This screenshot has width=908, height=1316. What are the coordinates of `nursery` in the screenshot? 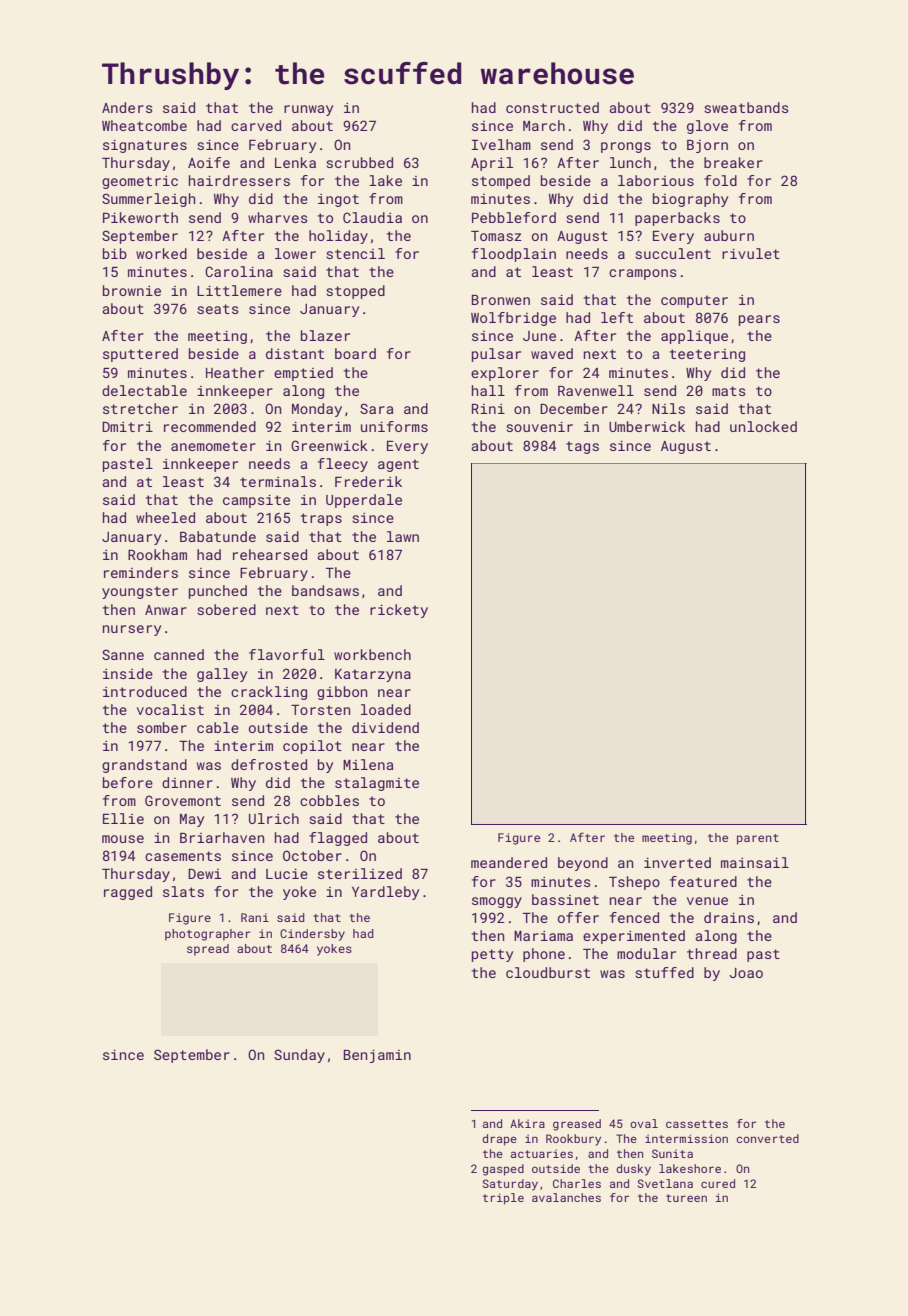 It's located at (132, 630).
